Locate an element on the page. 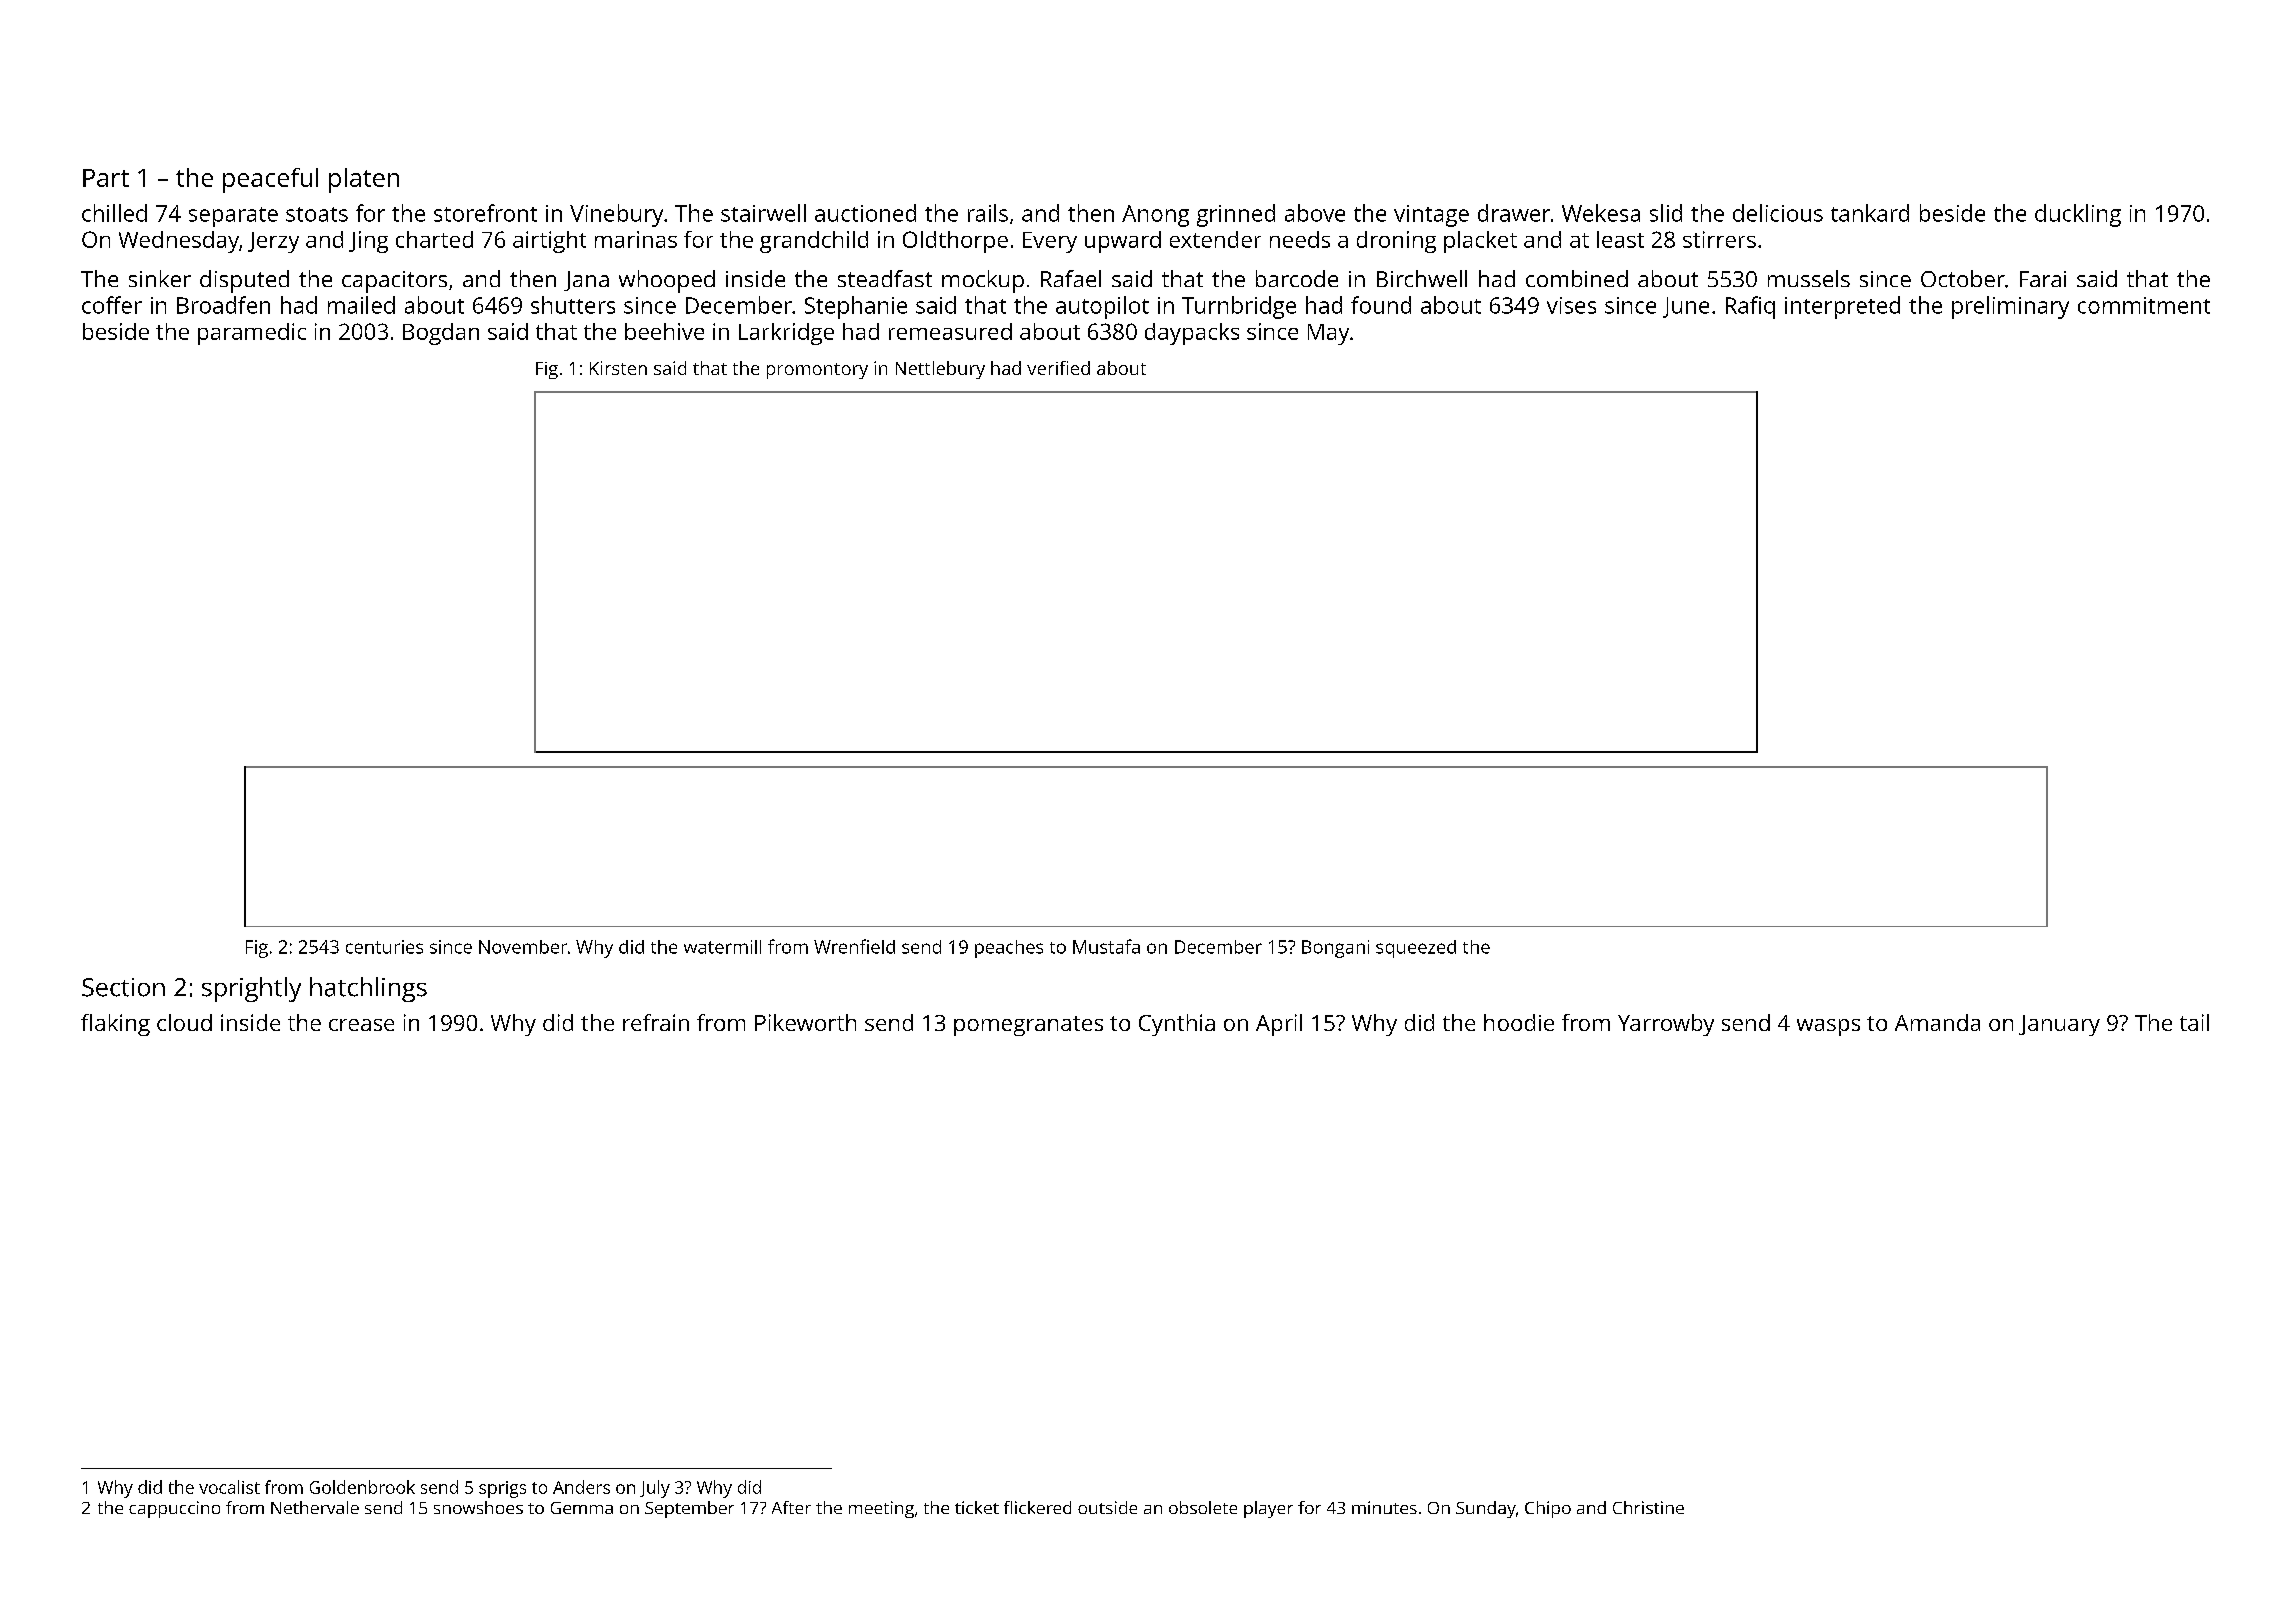 The height and width of the page is (1620, 2292). snowshoes is located at coordinates (478, 1507).
